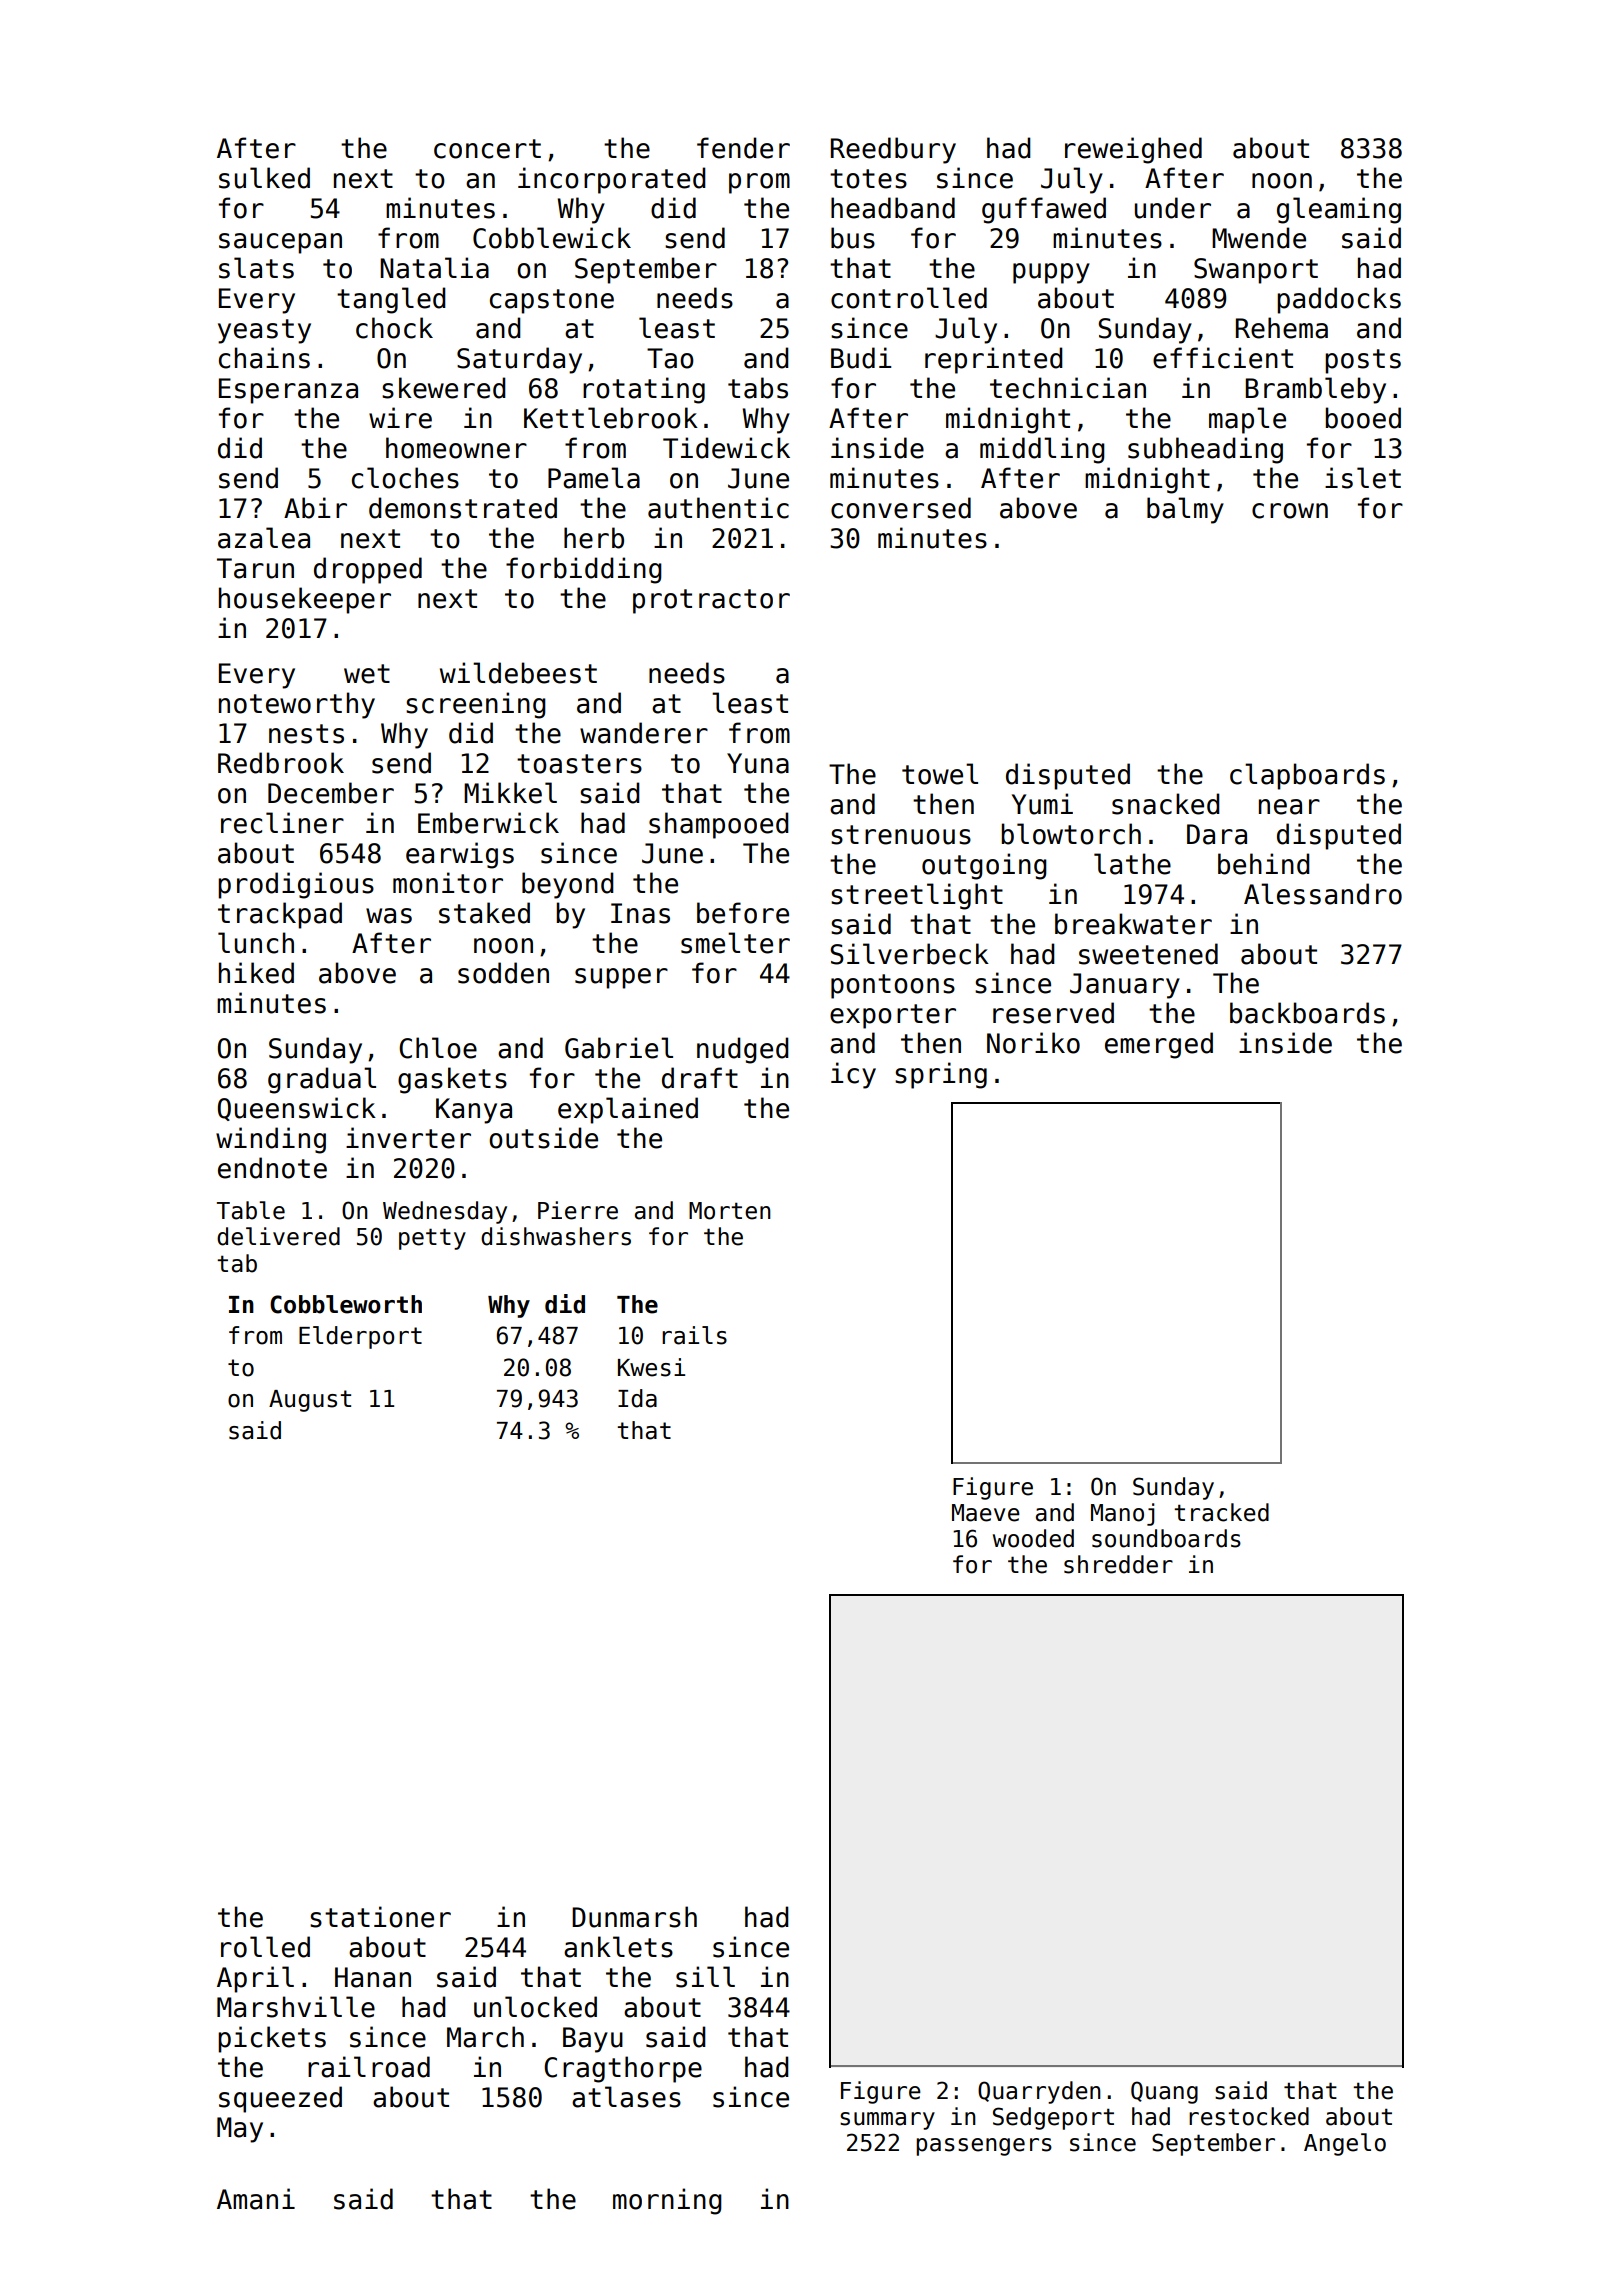 The image size is (1620, 2292). I want to click on prodigious, so click(296, 885).
